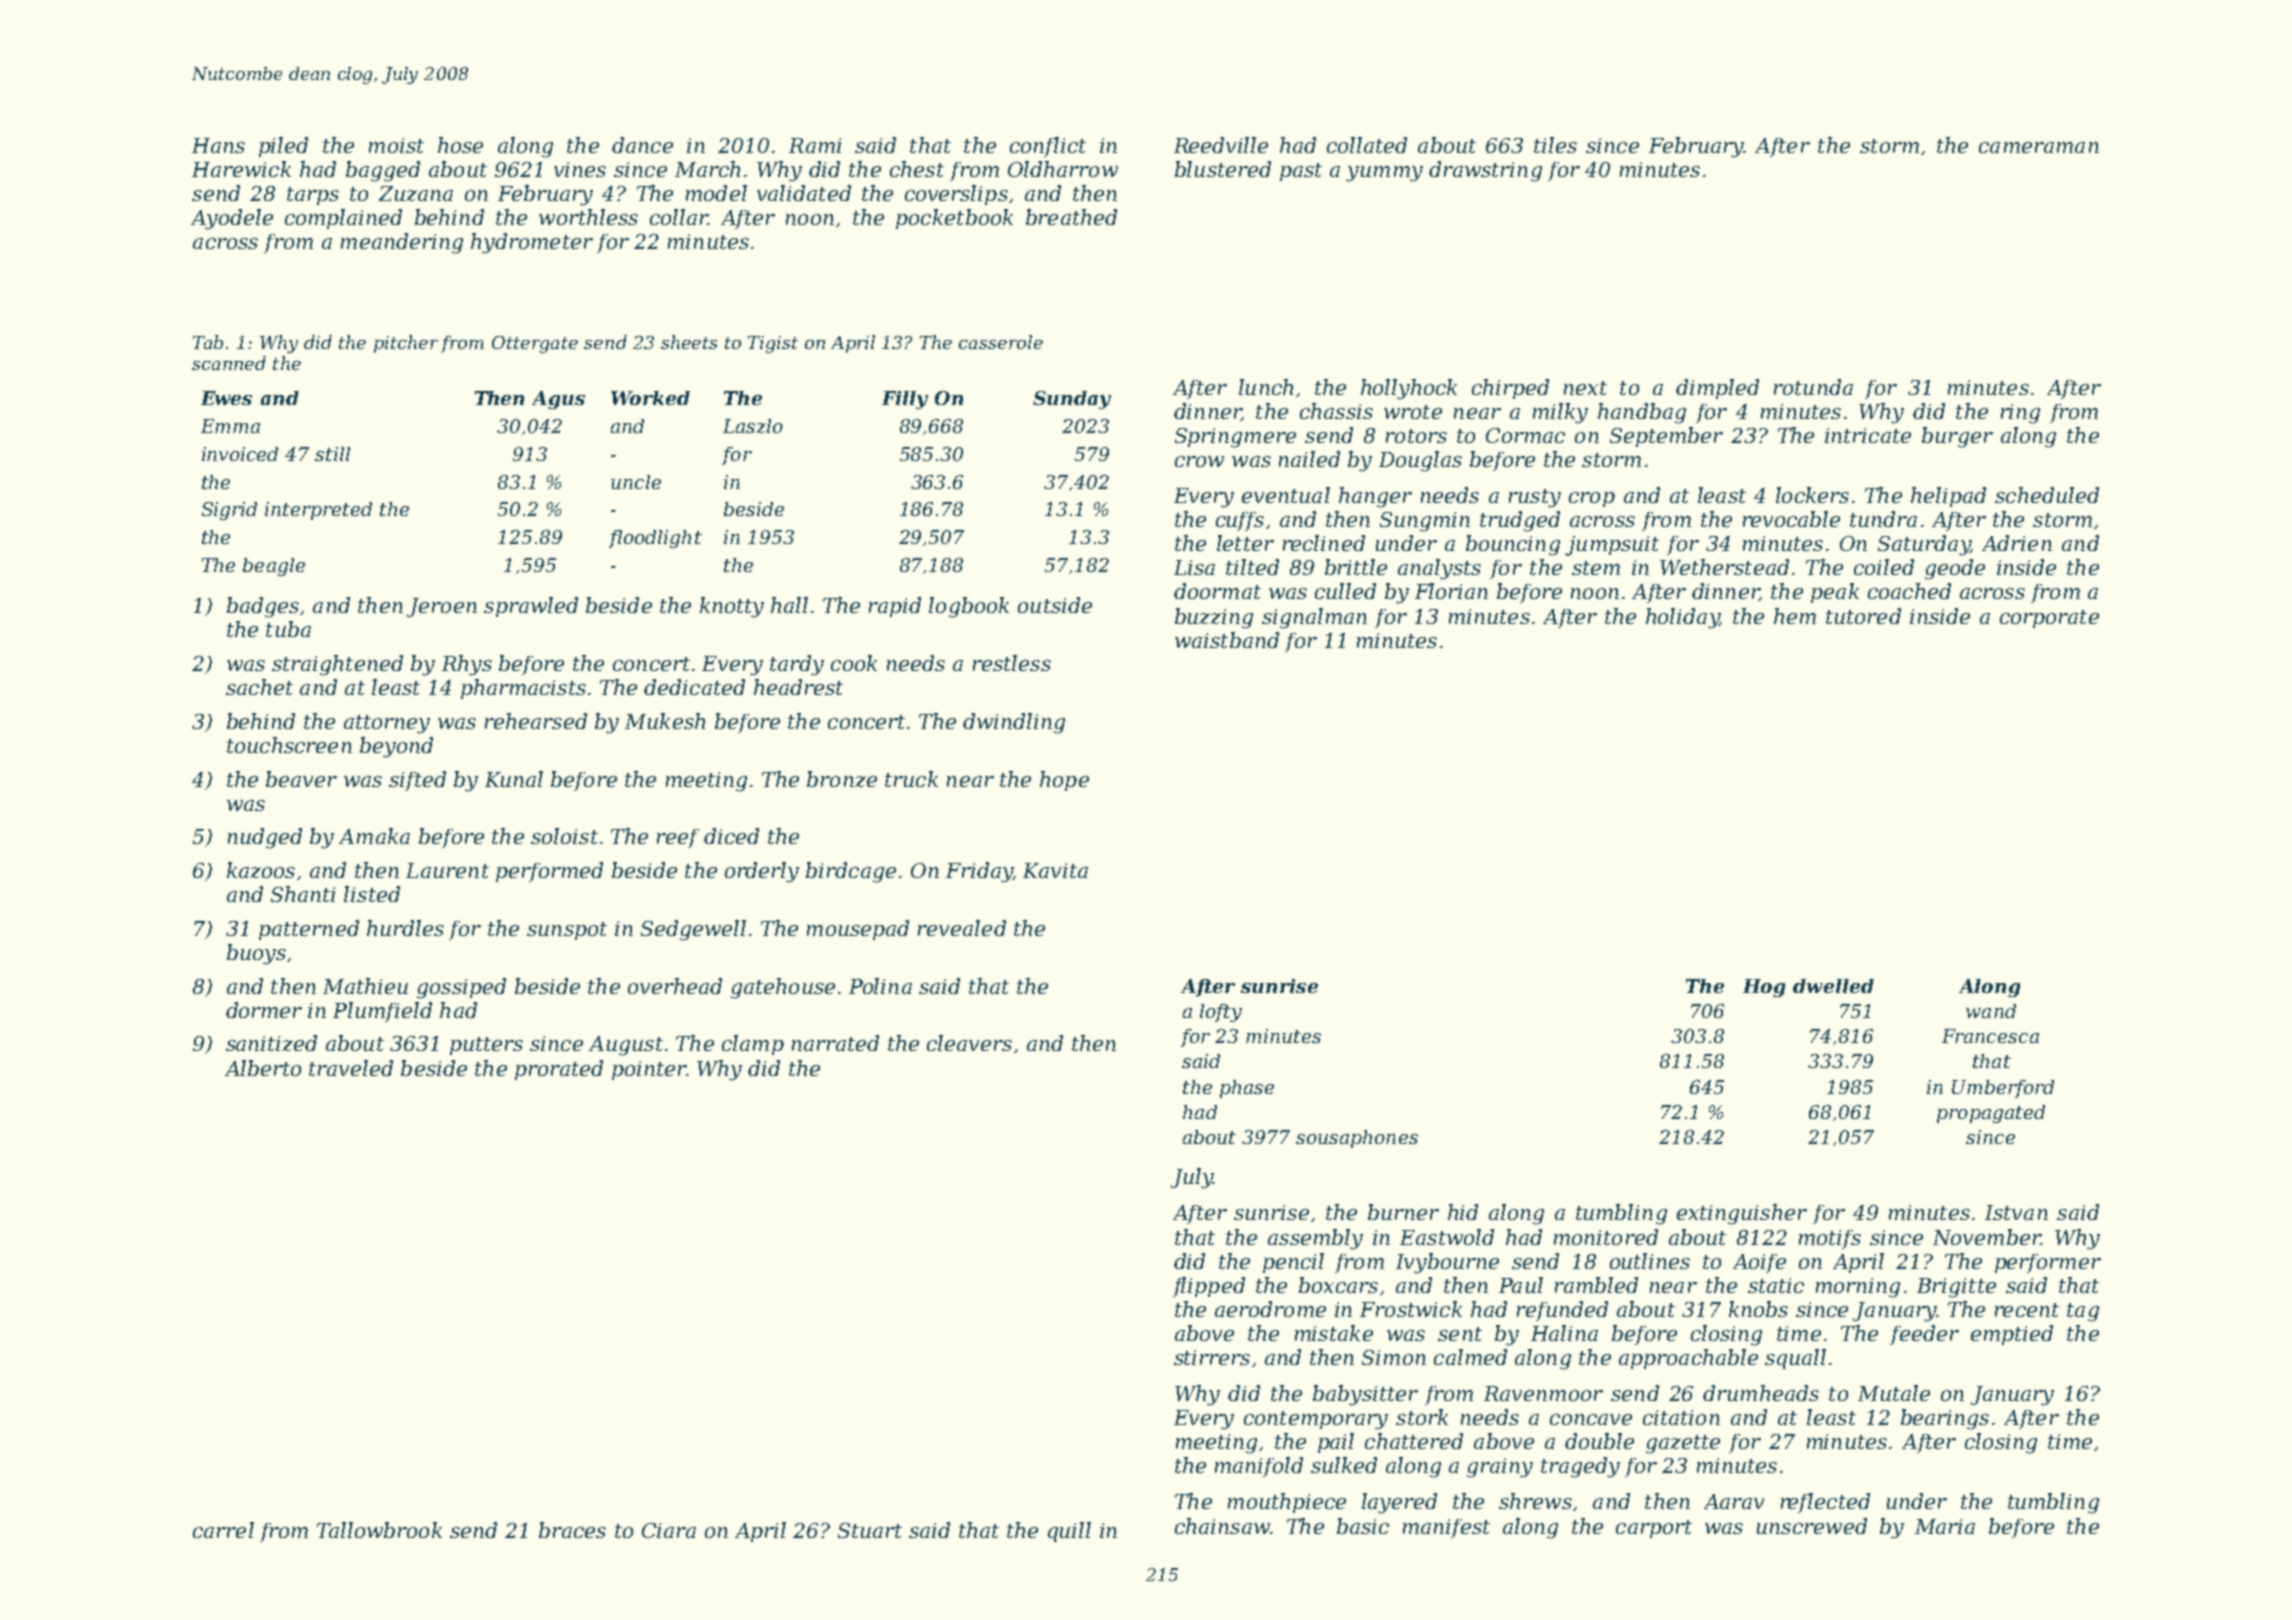 The width and height of the image is (2292, 1620). Describe the element at coordinates (208, 342) in the image. I see `Tab` at that location.
